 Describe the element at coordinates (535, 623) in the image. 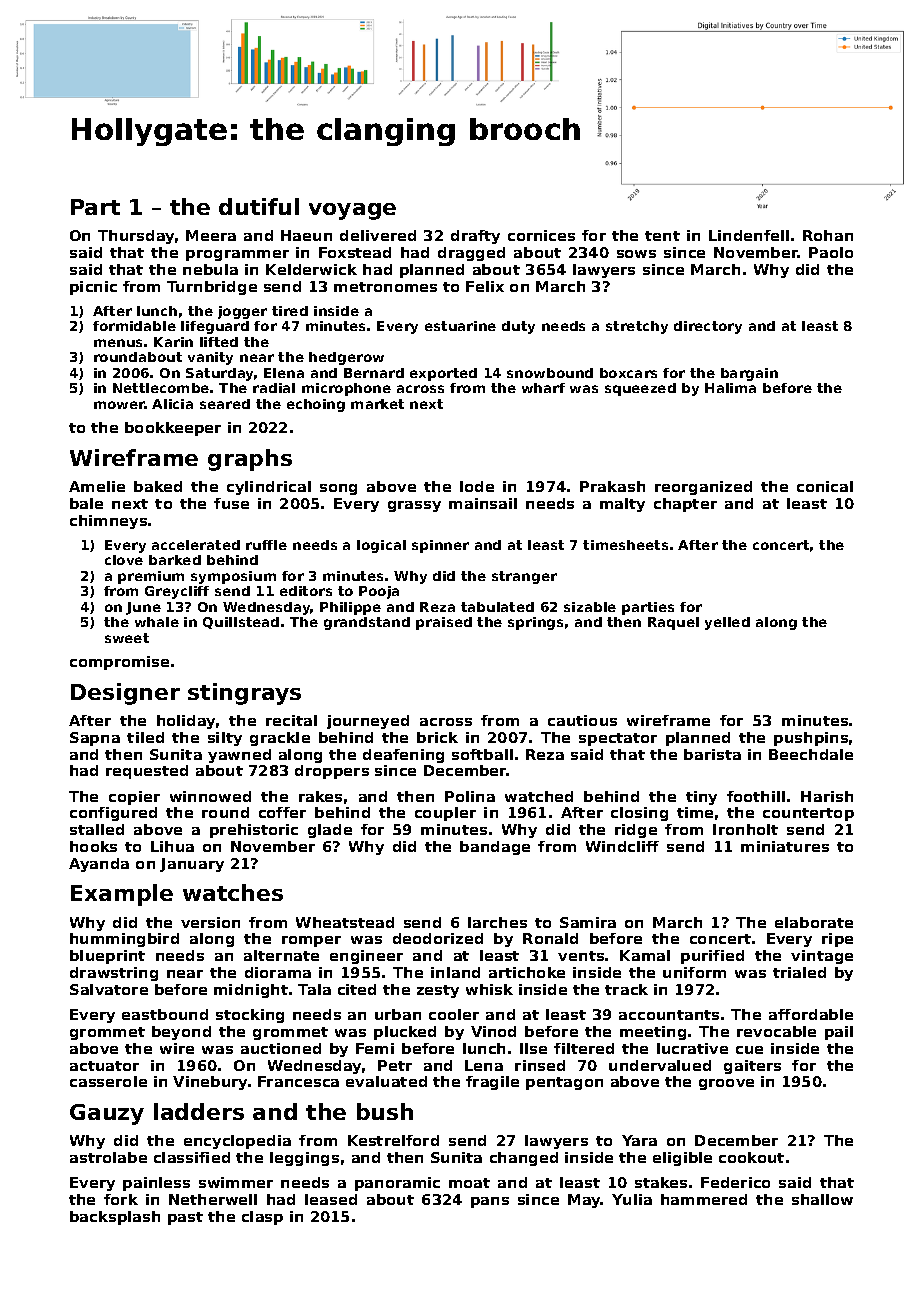

I see `springs` at that location.
